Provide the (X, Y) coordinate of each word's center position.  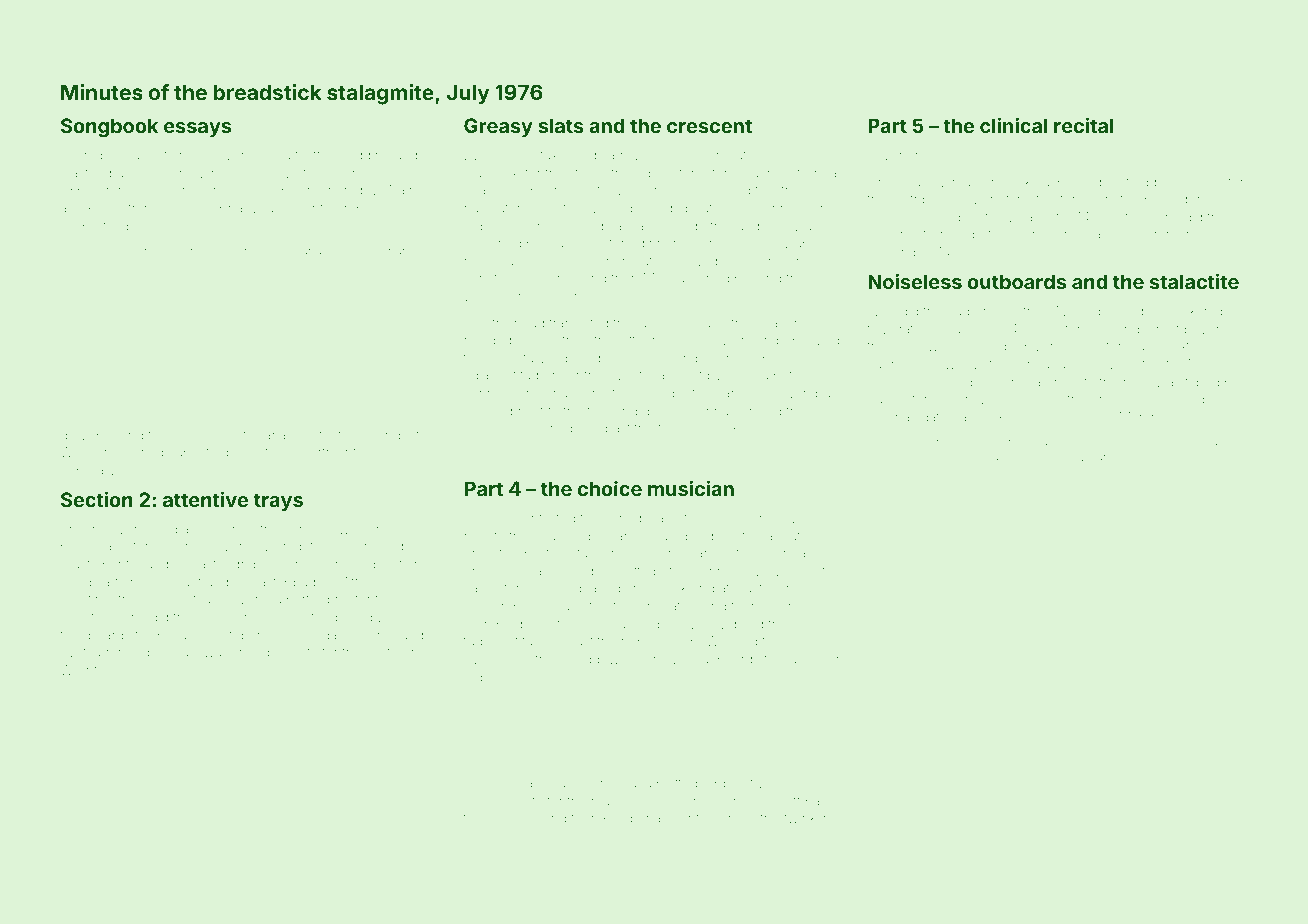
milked (573, 571)
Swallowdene (1187, 398)
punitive (747, 784)
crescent (709, 126)
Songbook (109, 128)
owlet (229, 435)
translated (579, 323)
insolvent (117, 529)
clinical (1013, 125)
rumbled (1216, 442)
